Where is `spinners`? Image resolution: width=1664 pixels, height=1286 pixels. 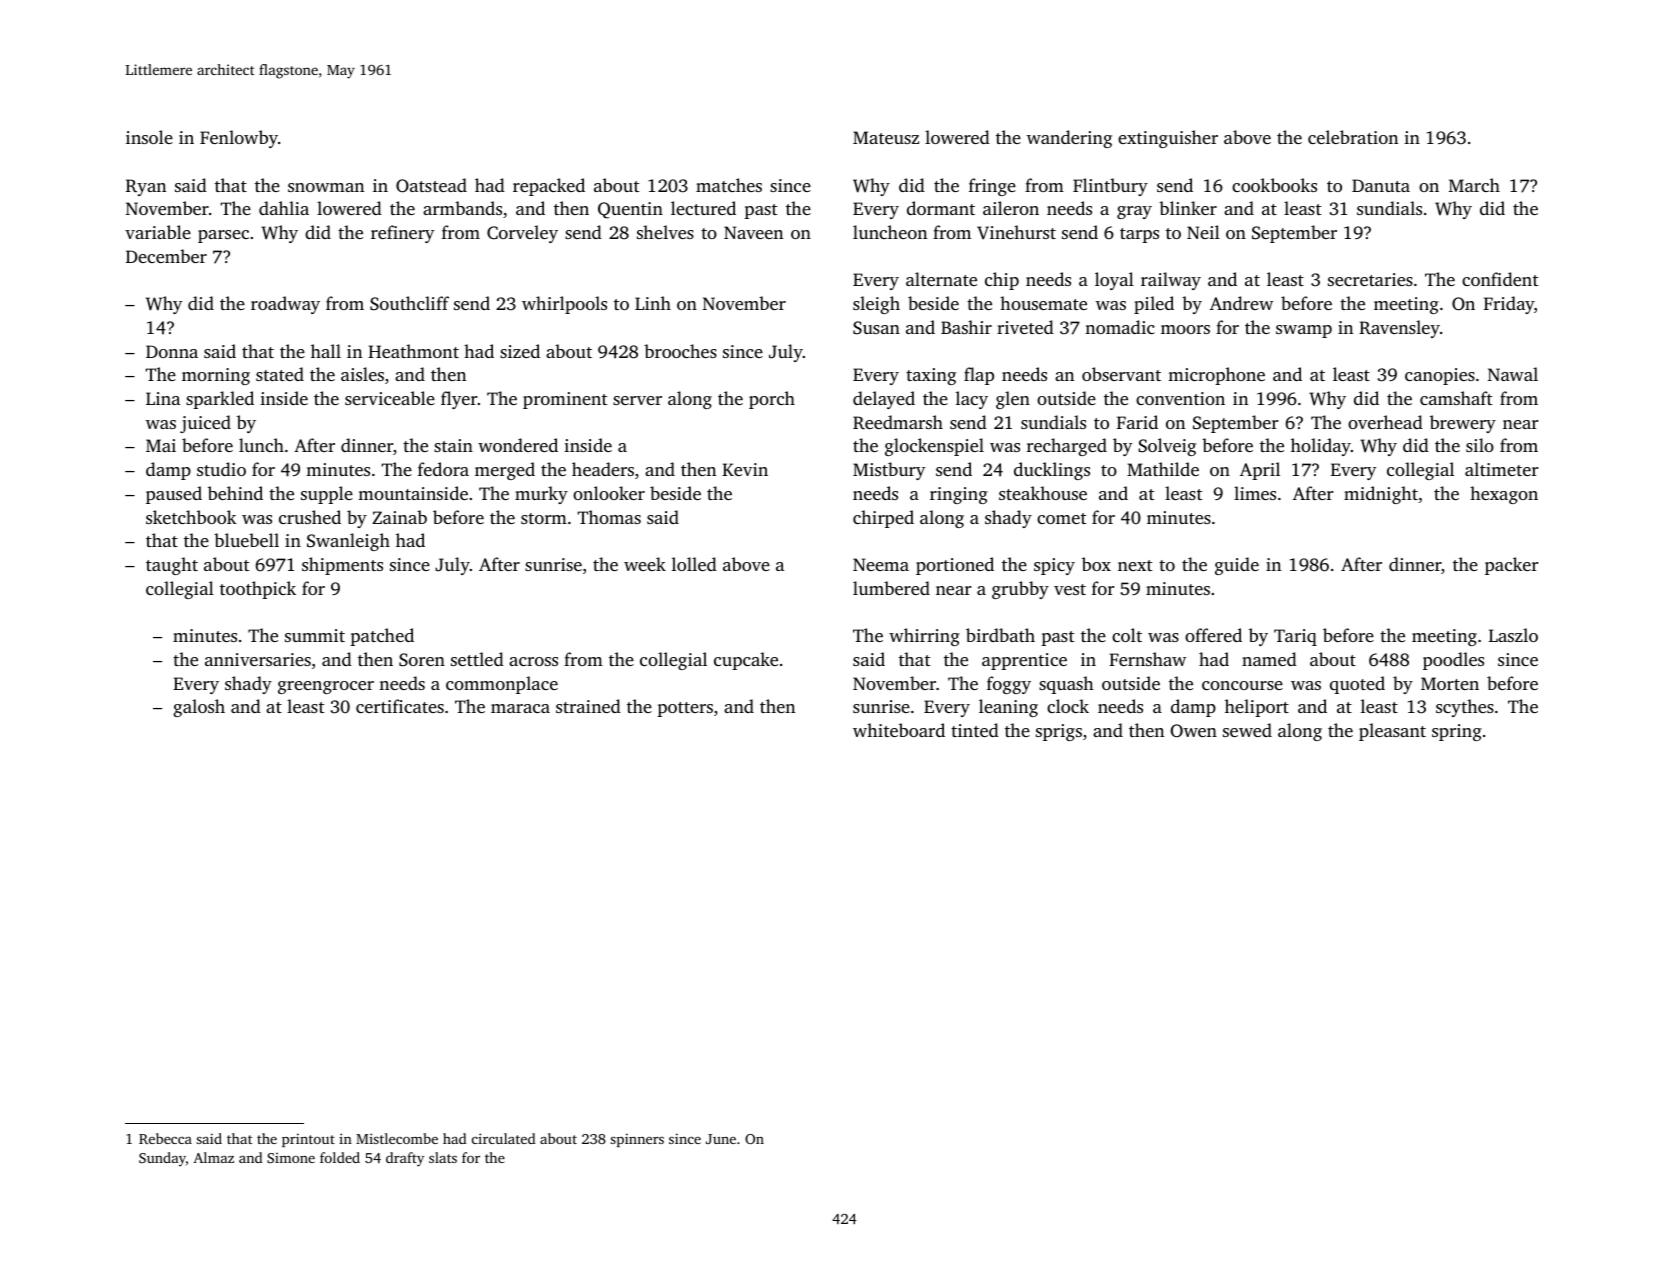 spinners is located at coordinates (637, 1140).
